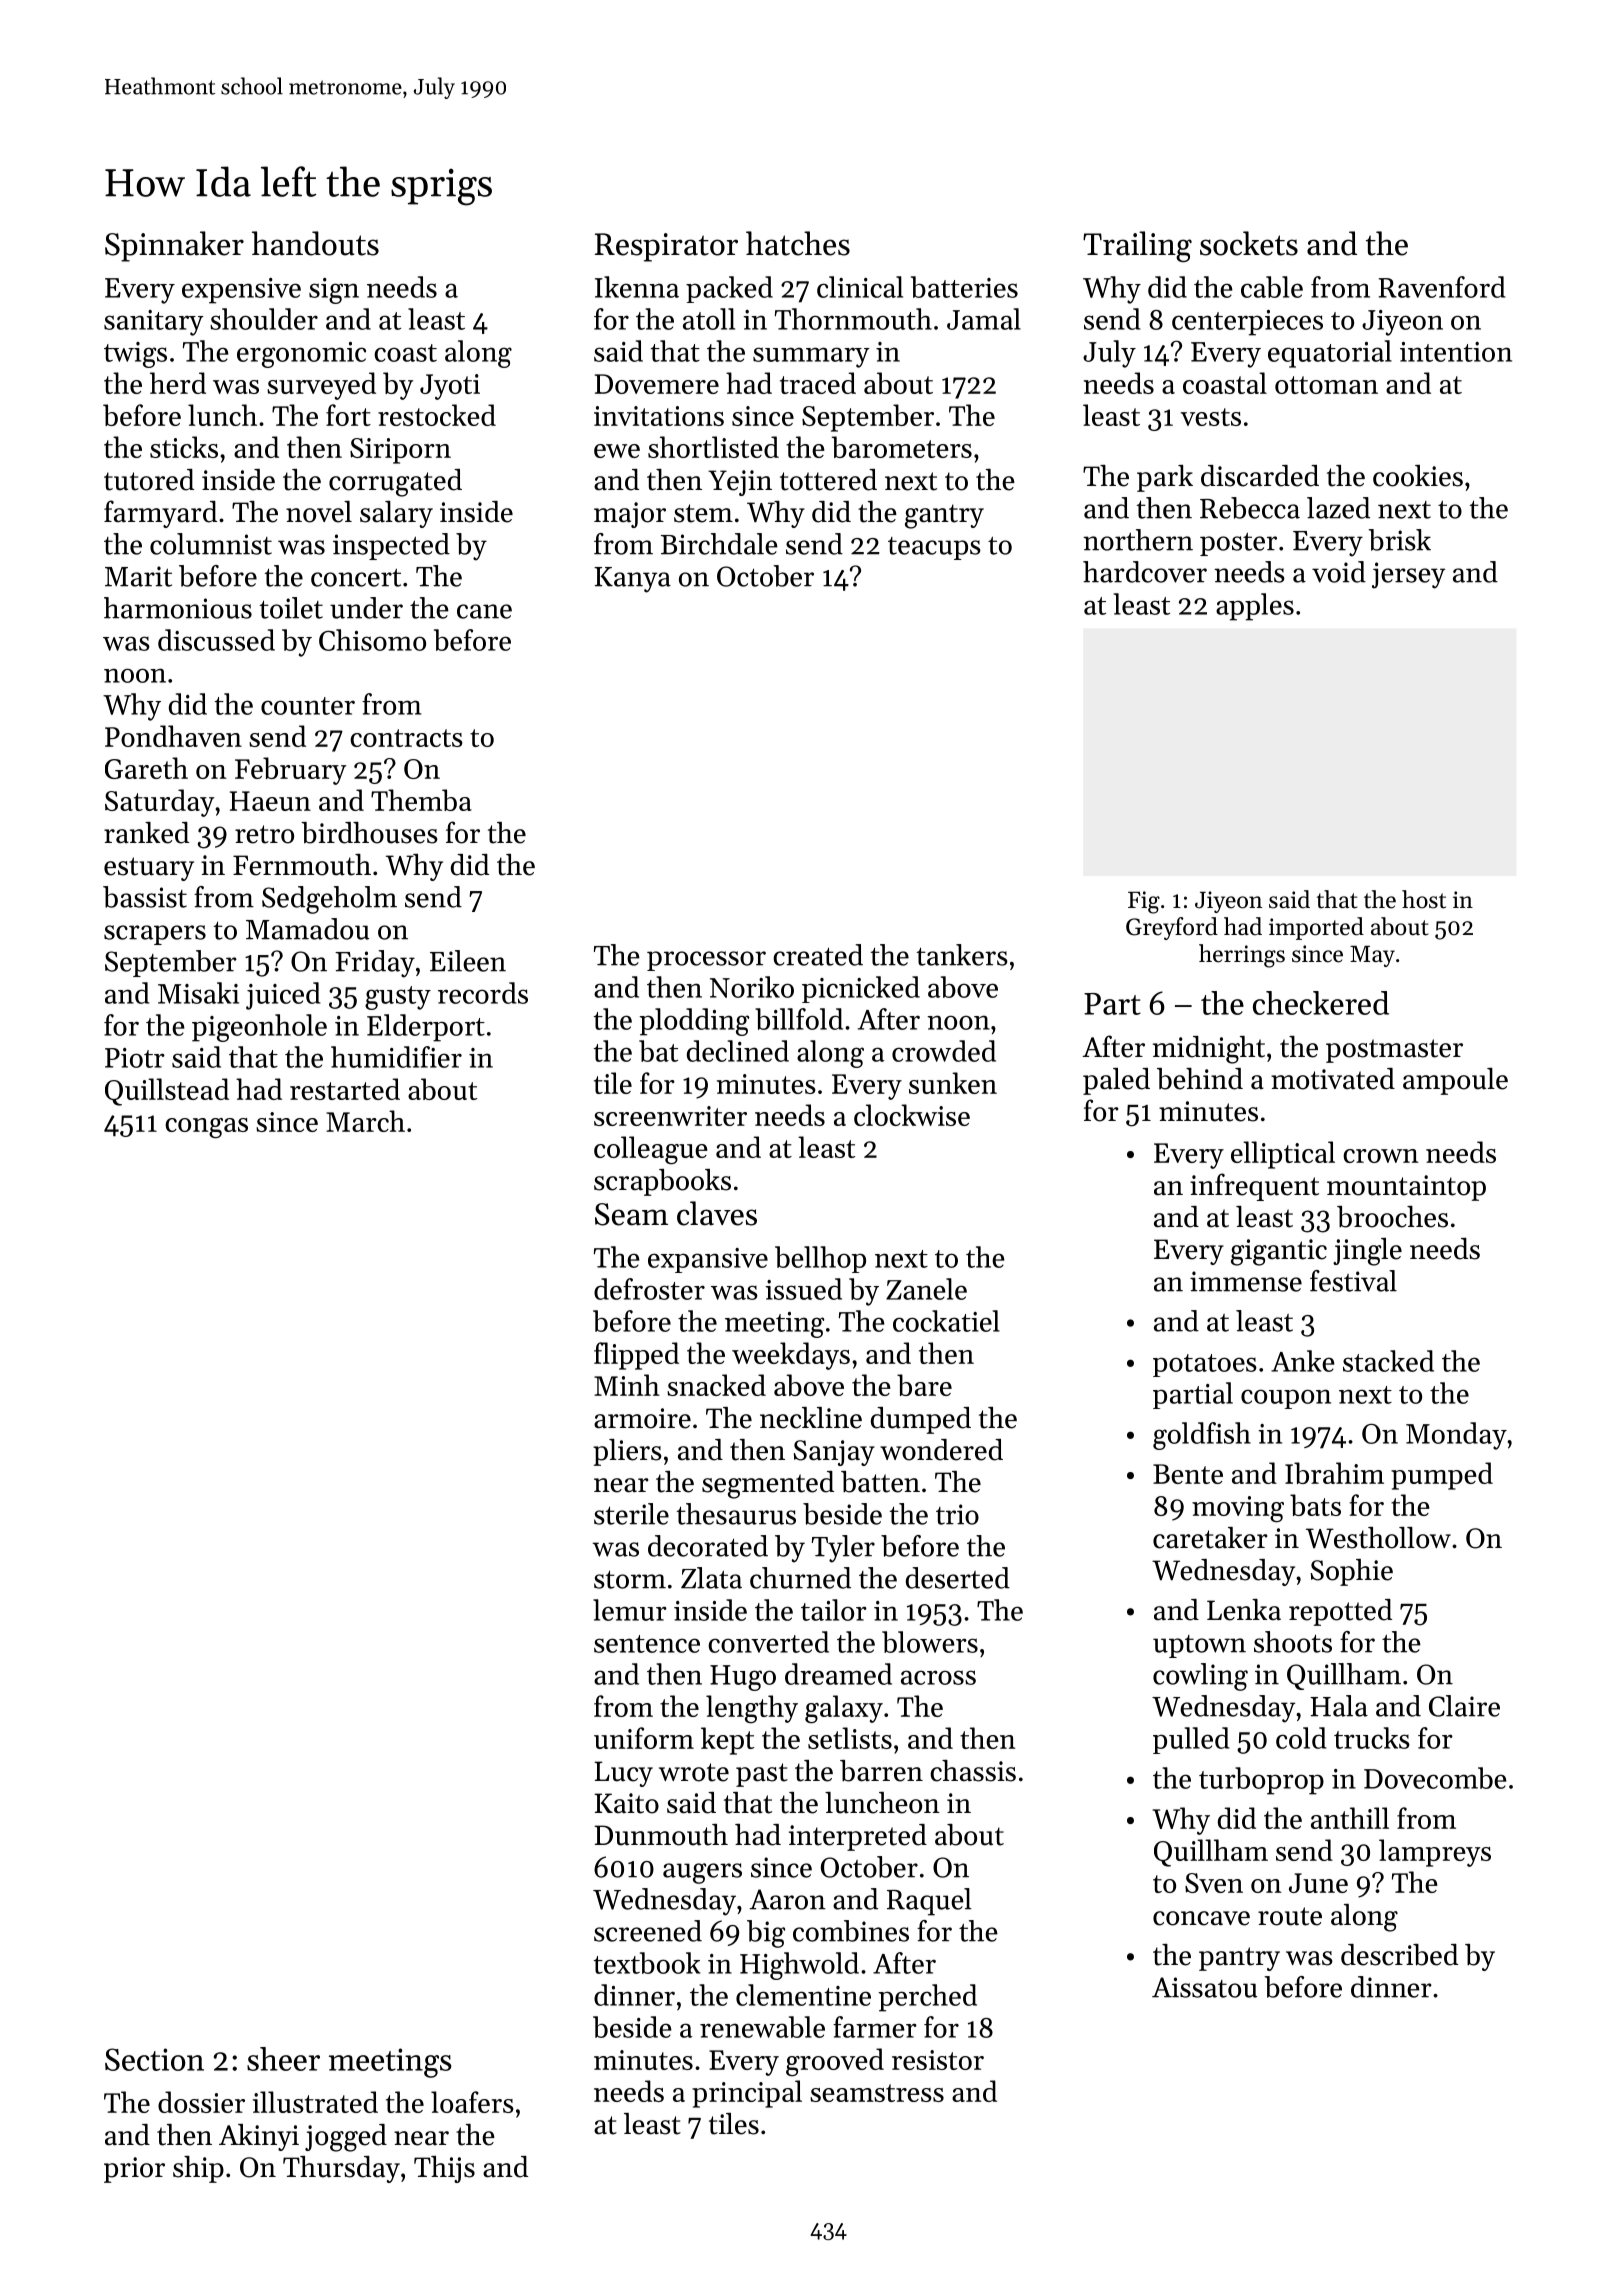  Describe the element at coordinates (713, 447) in the image. I see `shortlisted` at that location.
